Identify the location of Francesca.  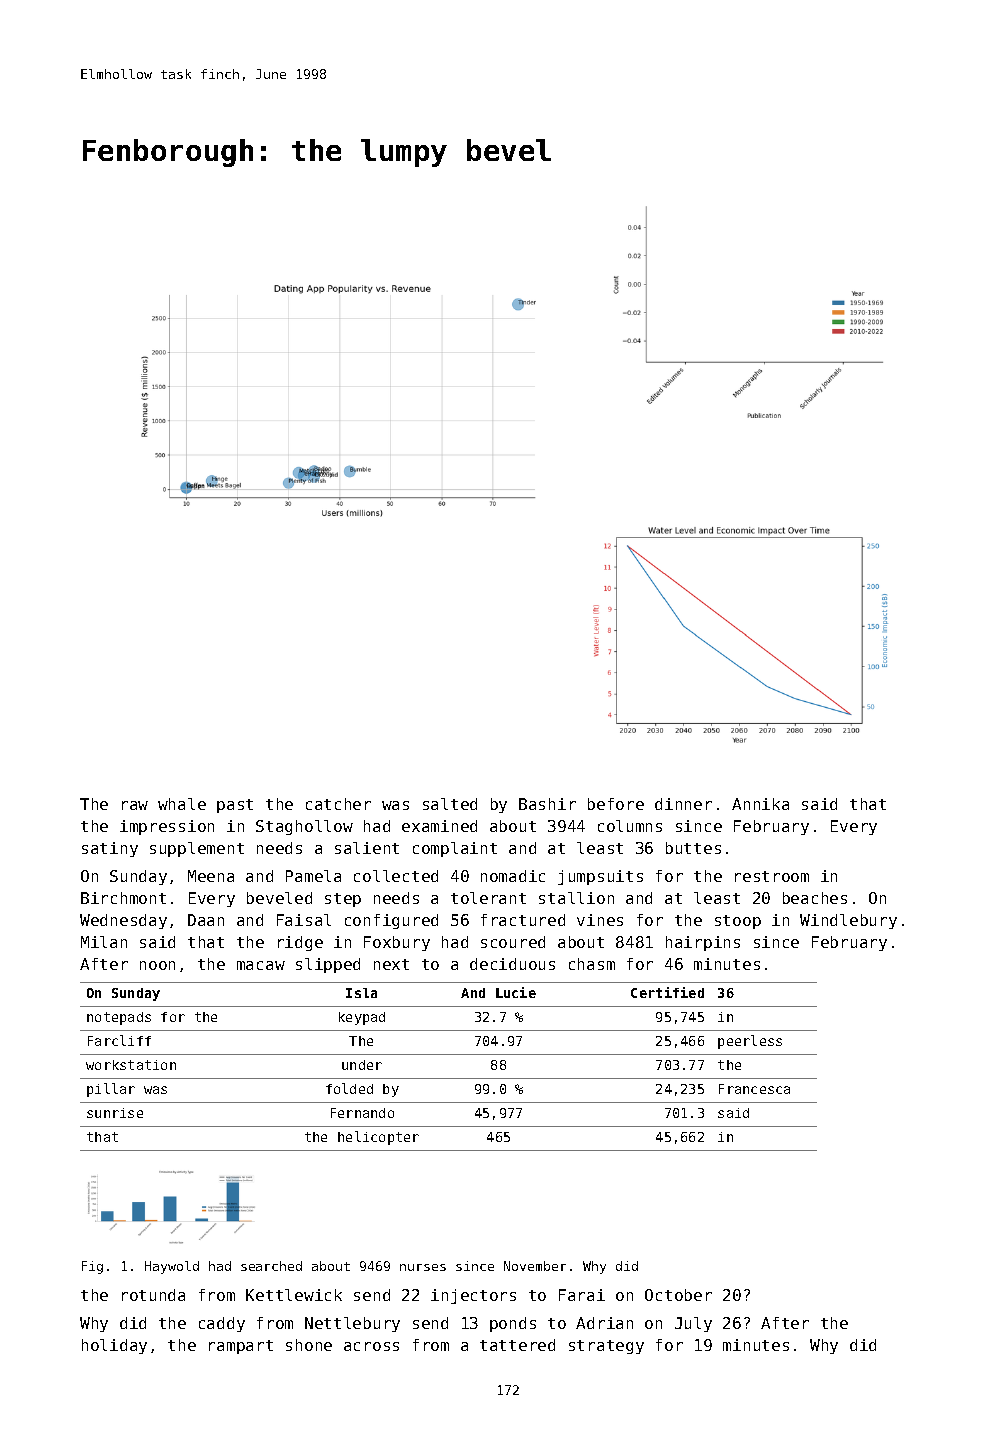
(754, 1089).
